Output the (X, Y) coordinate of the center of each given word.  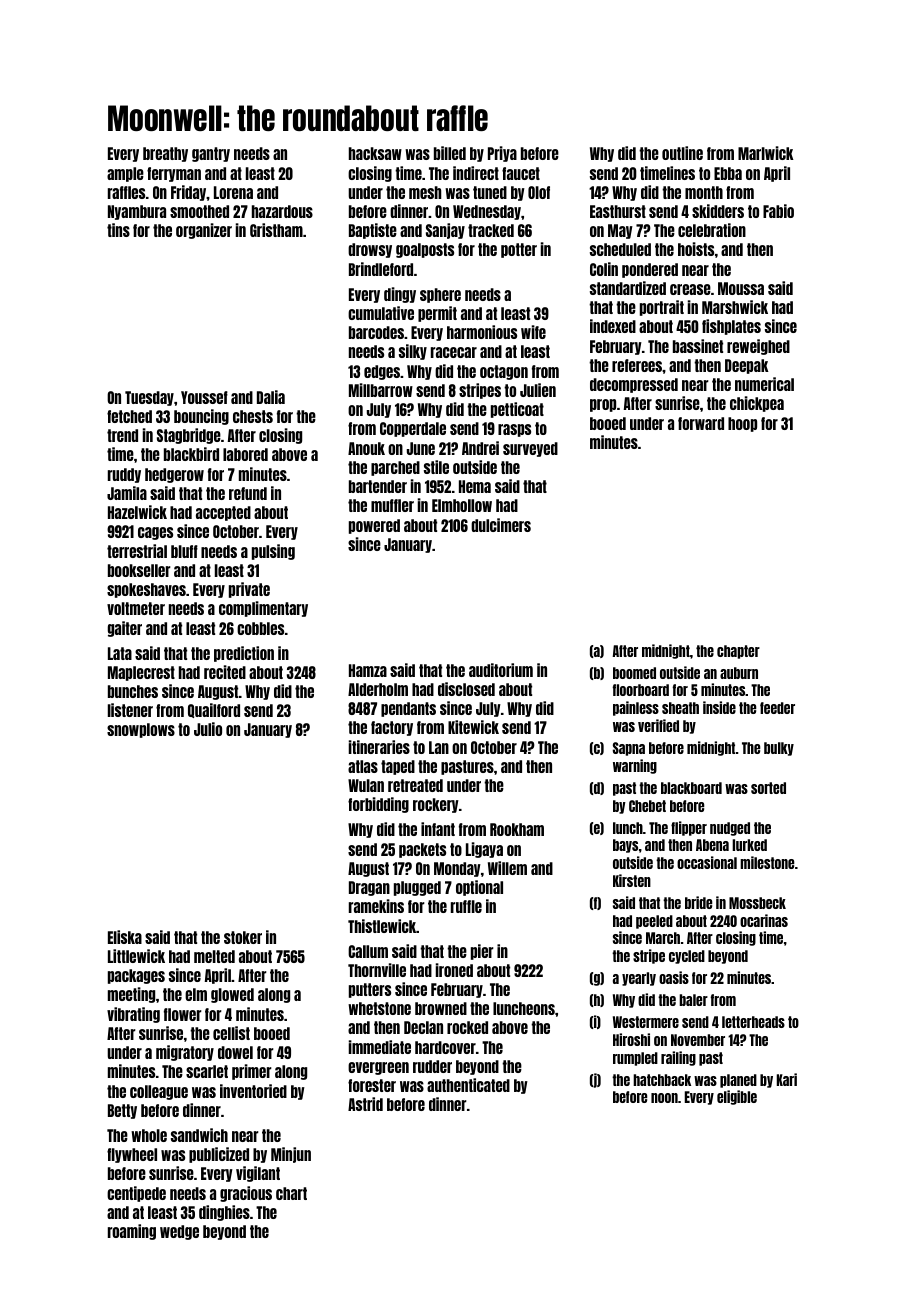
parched (395, 468)
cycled (687, 957)
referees (637, 365)
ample (125, 174)
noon (664, 1098)
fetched (129, 416)
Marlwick (766, 153)
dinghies (224, 1213)
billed (450, 153)
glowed (232, 995)
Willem (507, 868)
